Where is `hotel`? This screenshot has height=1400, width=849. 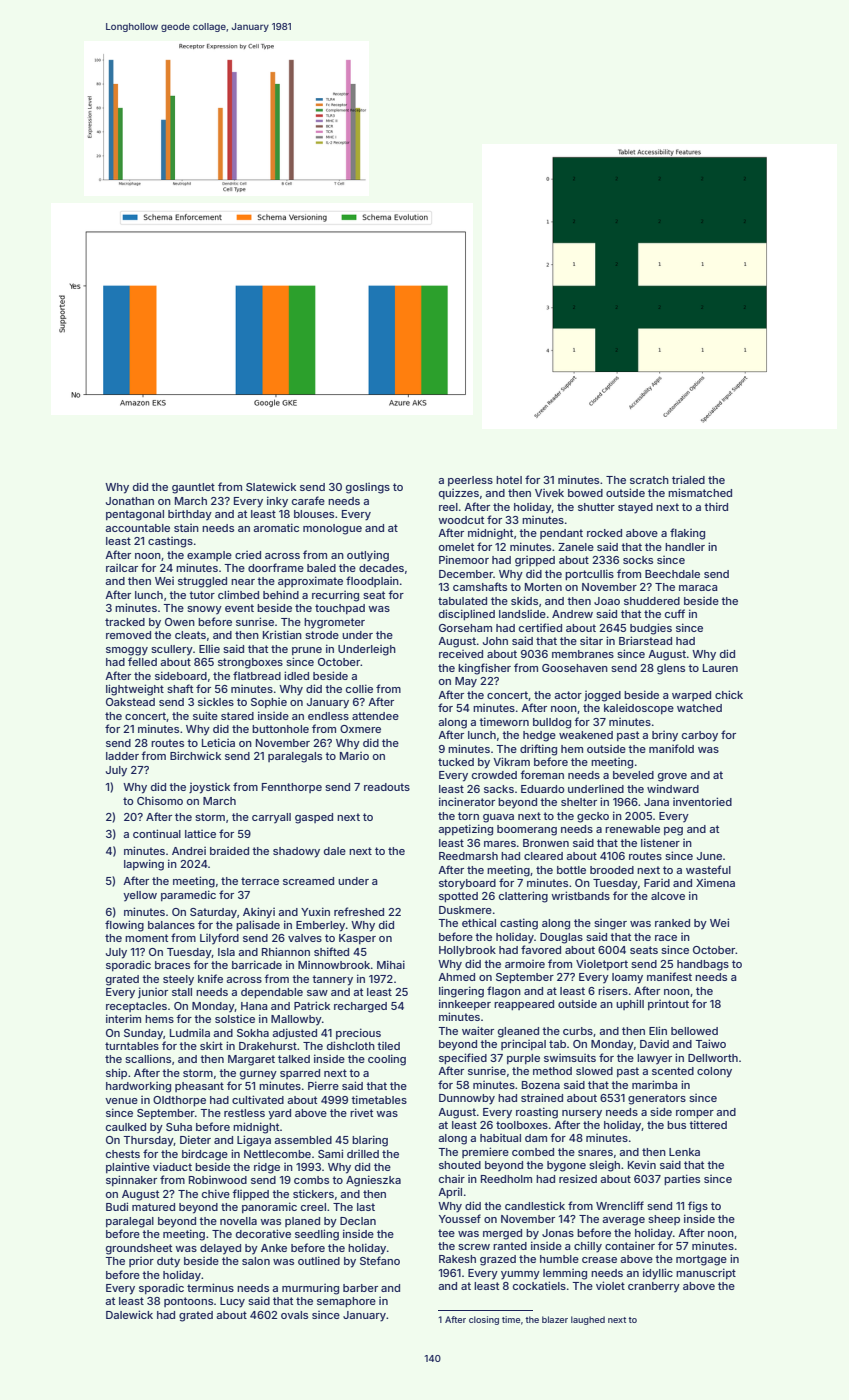 hotel is located at coordinates (509, 480).
